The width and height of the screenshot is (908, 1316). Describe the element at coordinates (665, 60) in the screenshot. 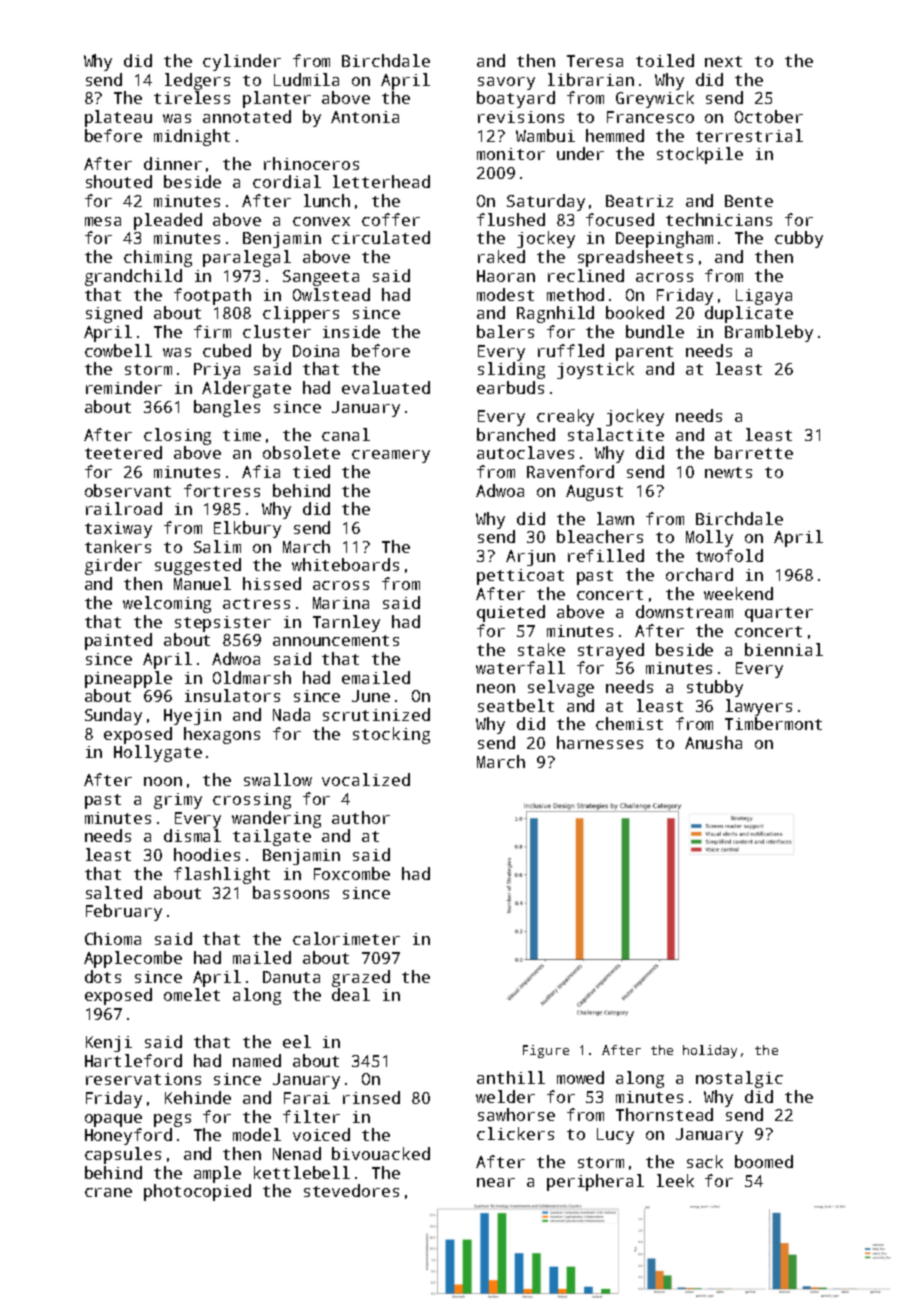

I see `toiled` at that location.
